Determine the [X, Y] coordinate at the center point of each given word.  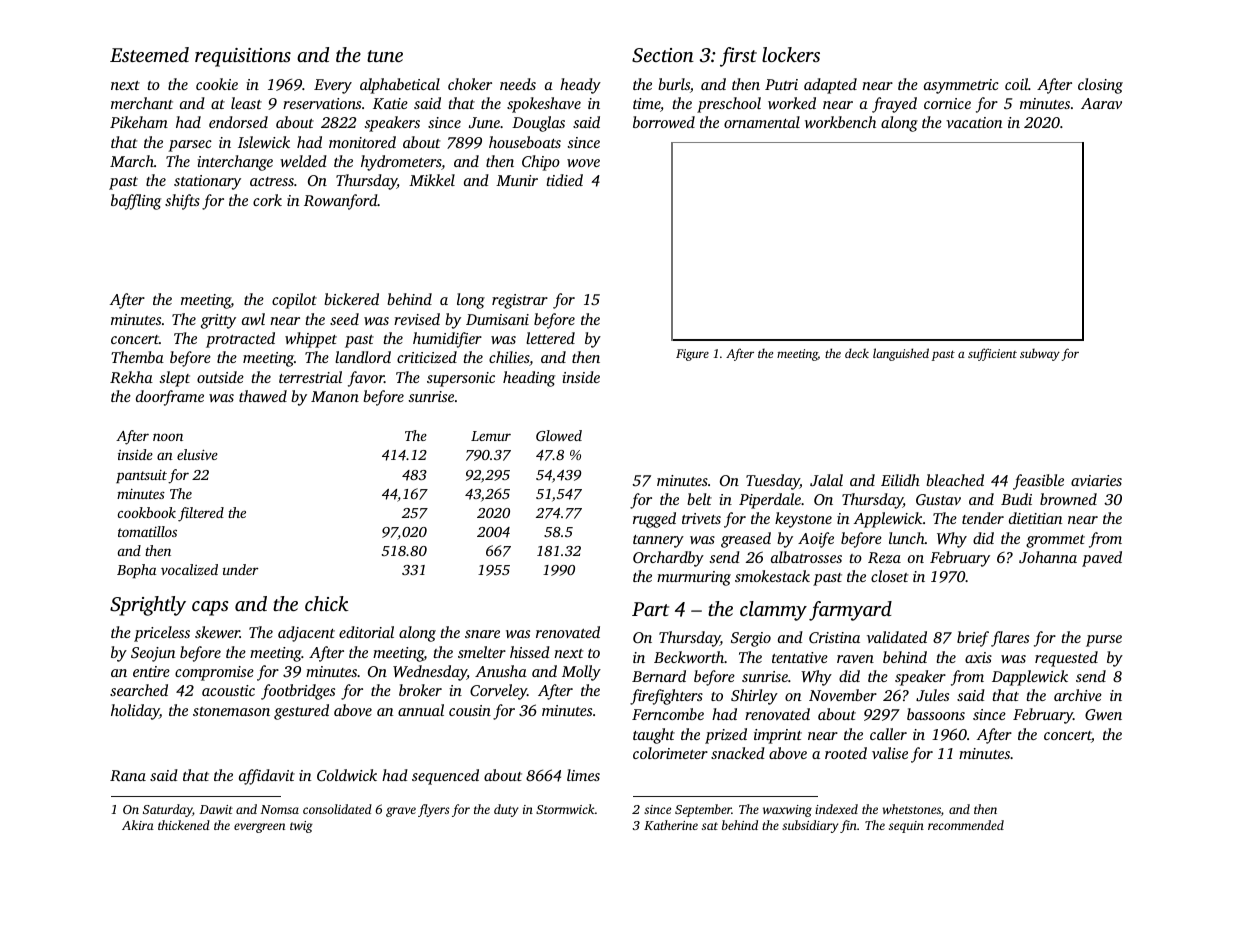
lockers [791, 54]
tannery [658, 541]
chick [327, 603]
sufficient [992, 354]
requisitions [243, 57]
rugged [654, 520]
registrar [520, 301]
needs [518, 84]
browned [1068, 499]
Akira [138, 825]
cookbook [147, 512]
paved [1102, 559]
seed [344, 319]
